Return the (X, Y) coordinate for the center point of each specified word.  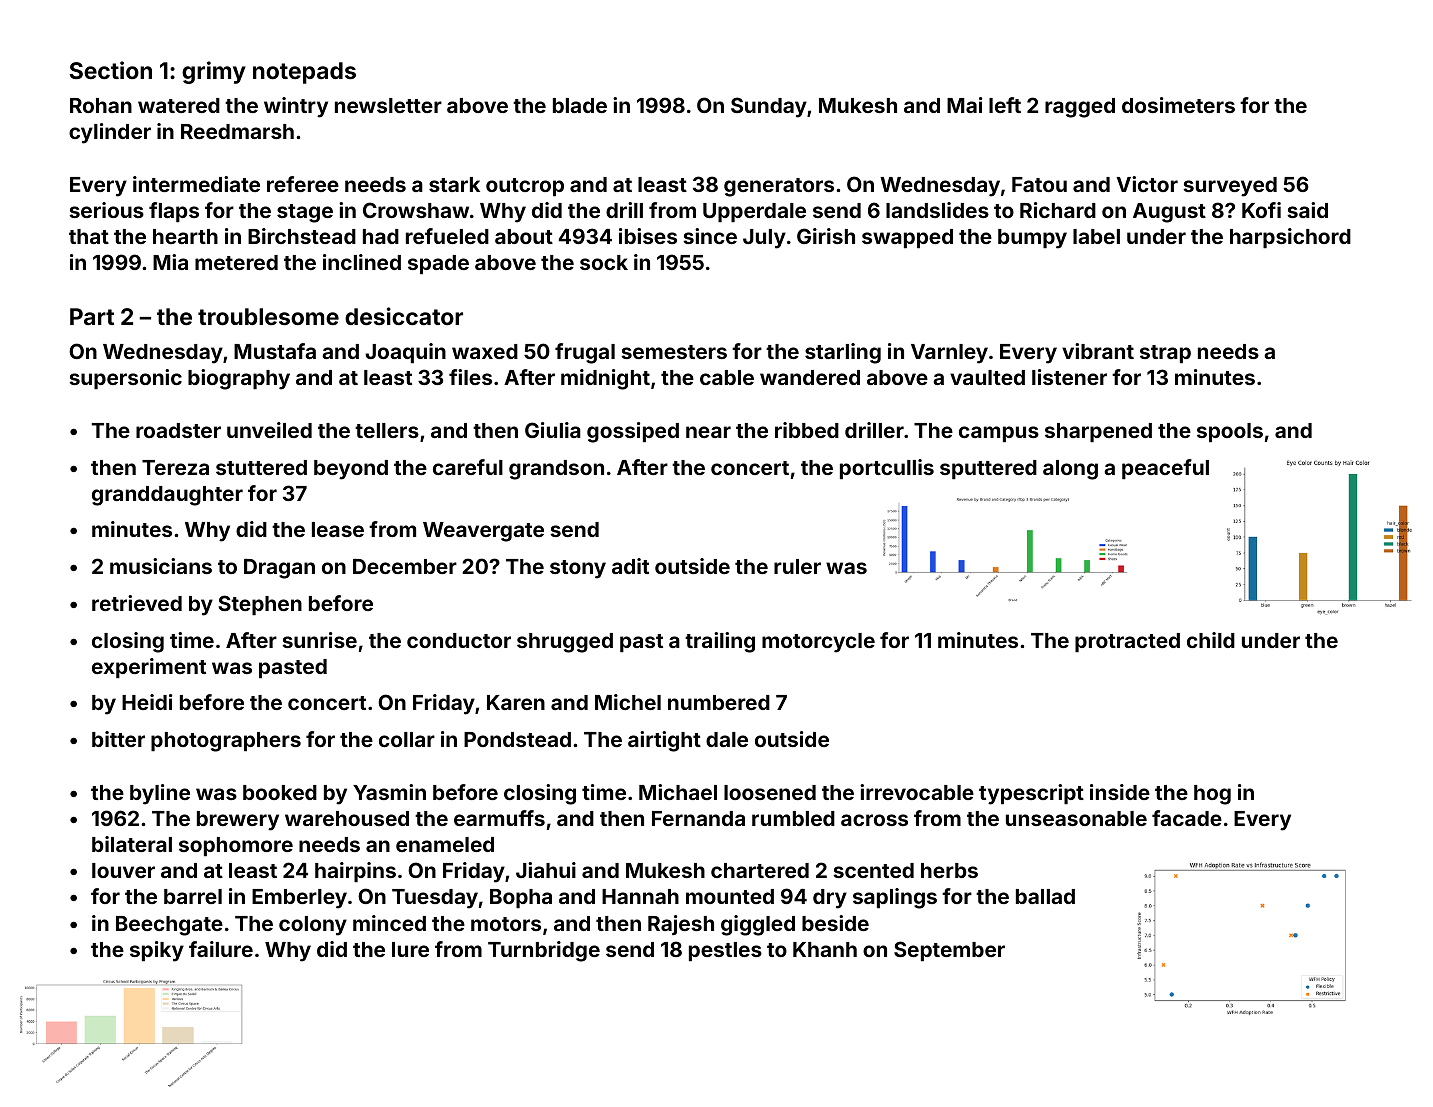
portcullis (887, 469)
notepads (304, 73)
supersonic (125, 379)
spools (1230, 432)
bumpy (1032, 239)
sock (604, 262)
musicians (161, 566)
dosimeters (1178, 105)
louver (123, 870)
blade (580, 105)
